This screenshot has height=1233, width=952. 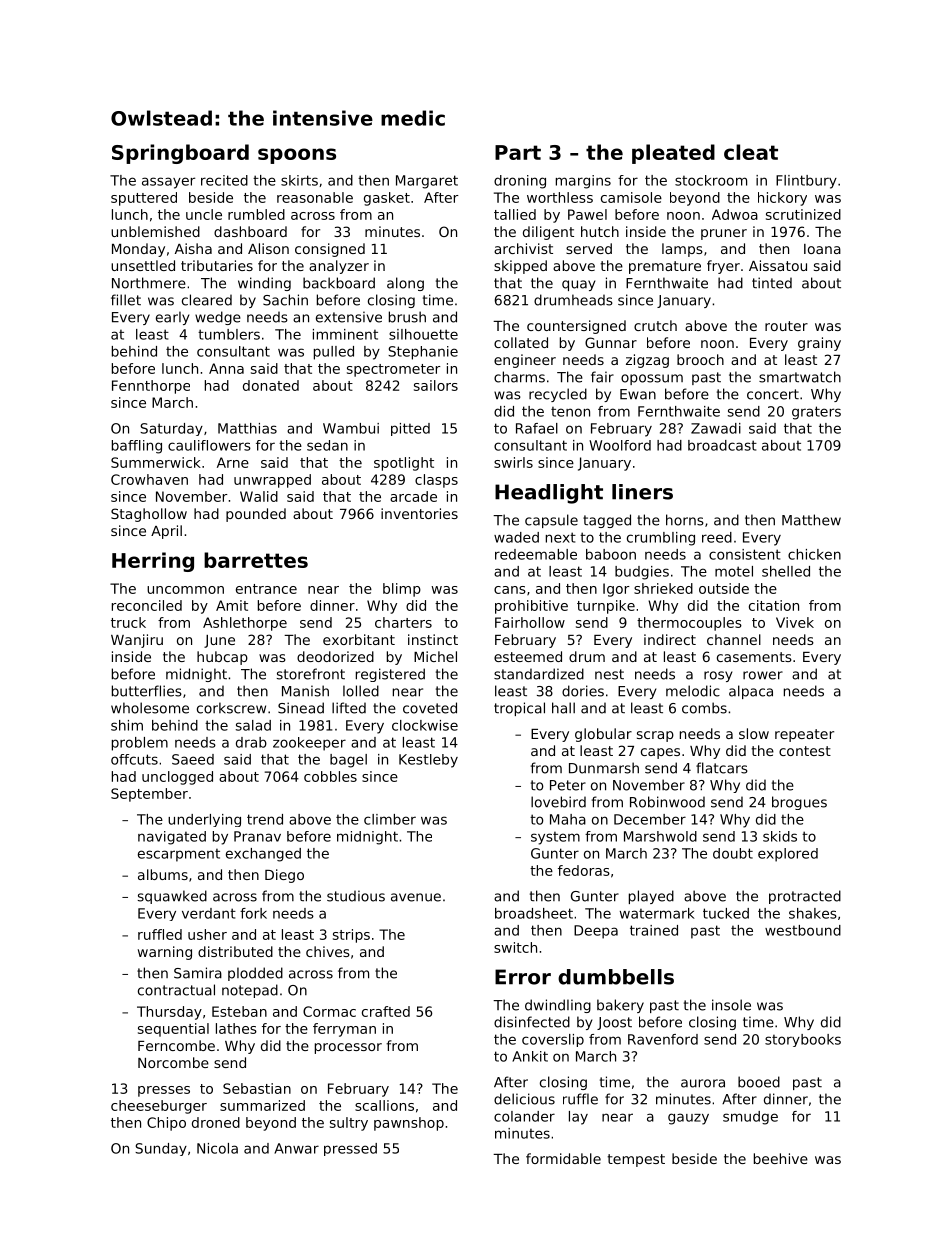 I want to click on Herring, so click(x=153, y=562).
